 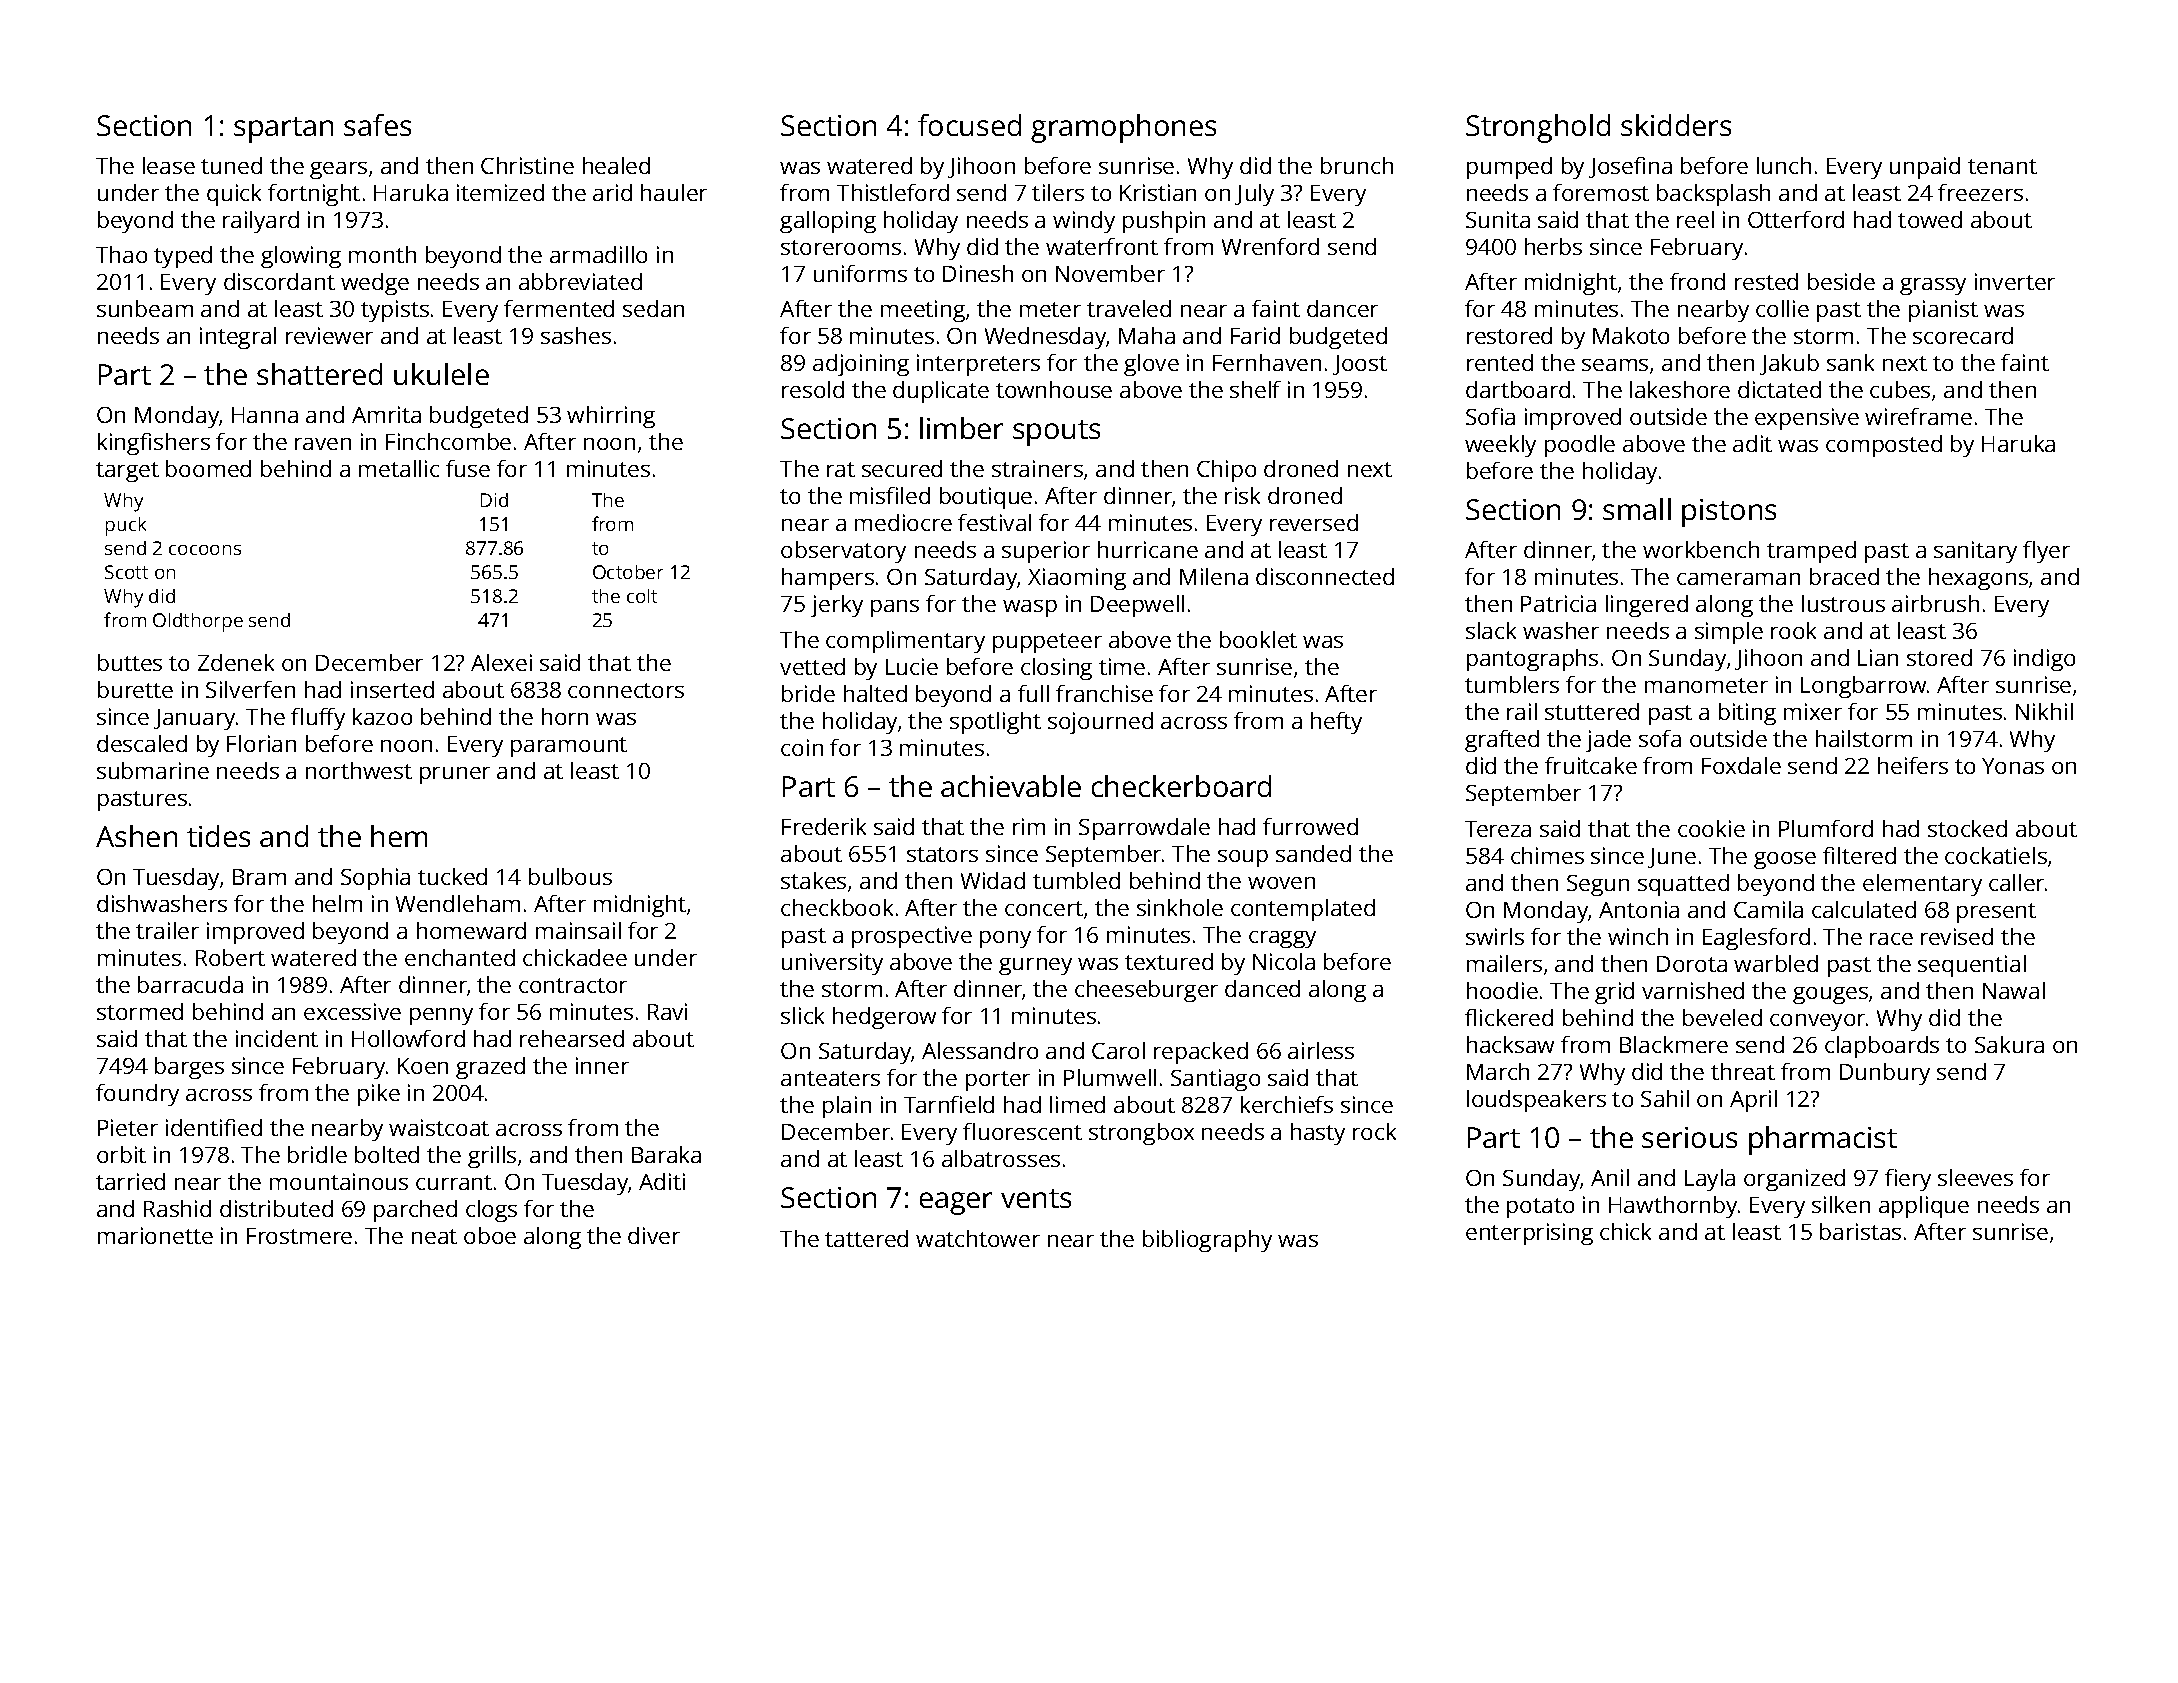 I want to click on Wednesday, so click(x=1046, y=338).
